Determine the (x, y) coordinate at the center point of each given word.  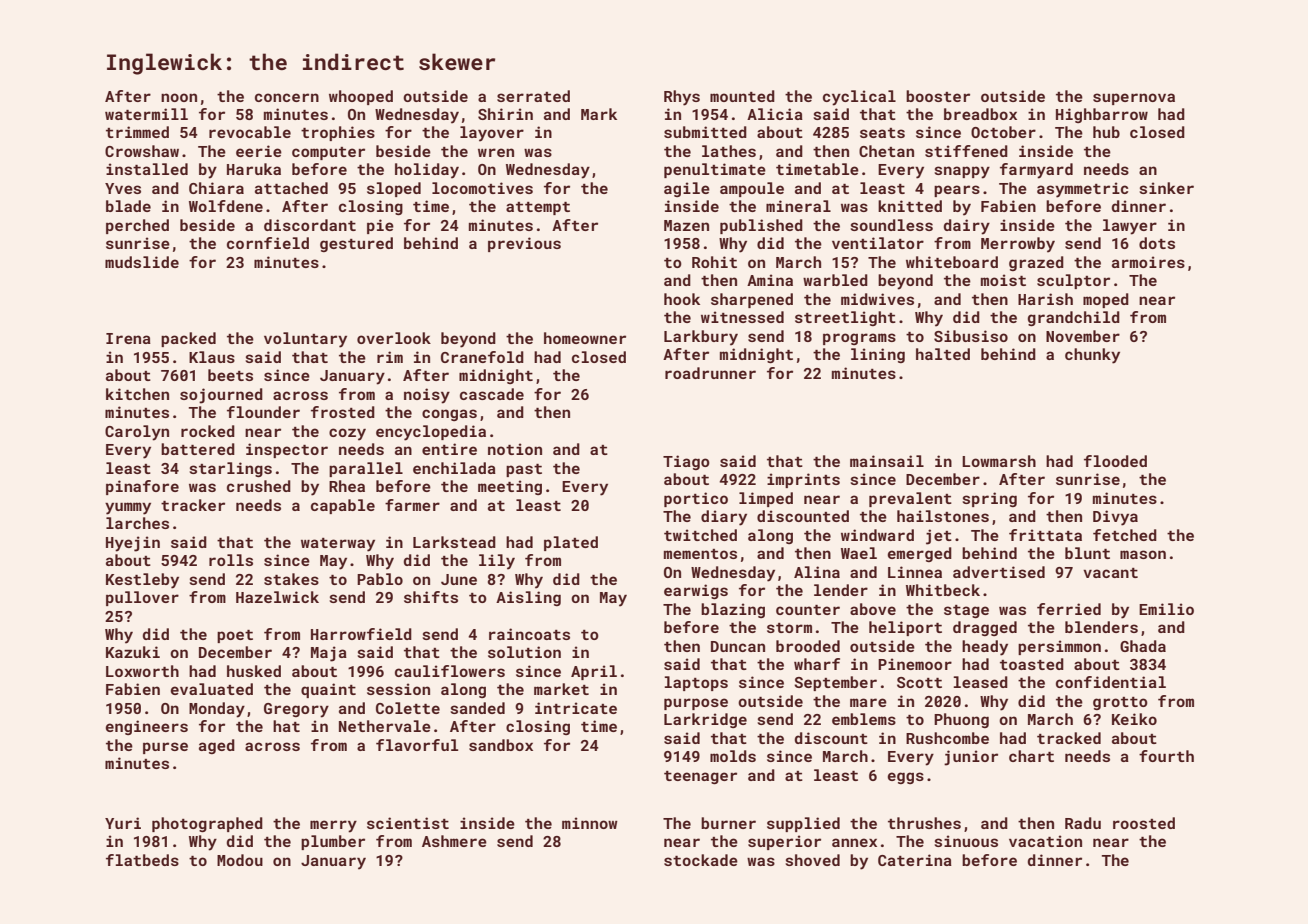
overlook (394, 338)
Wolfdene (226, 206)
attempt (538, 208)
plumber (333, 842)
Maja (329, 654)
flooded (1115, 461)
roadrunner (710, 373)
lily (497, 562)
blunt (1087, 553)
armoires (1148, 262)
